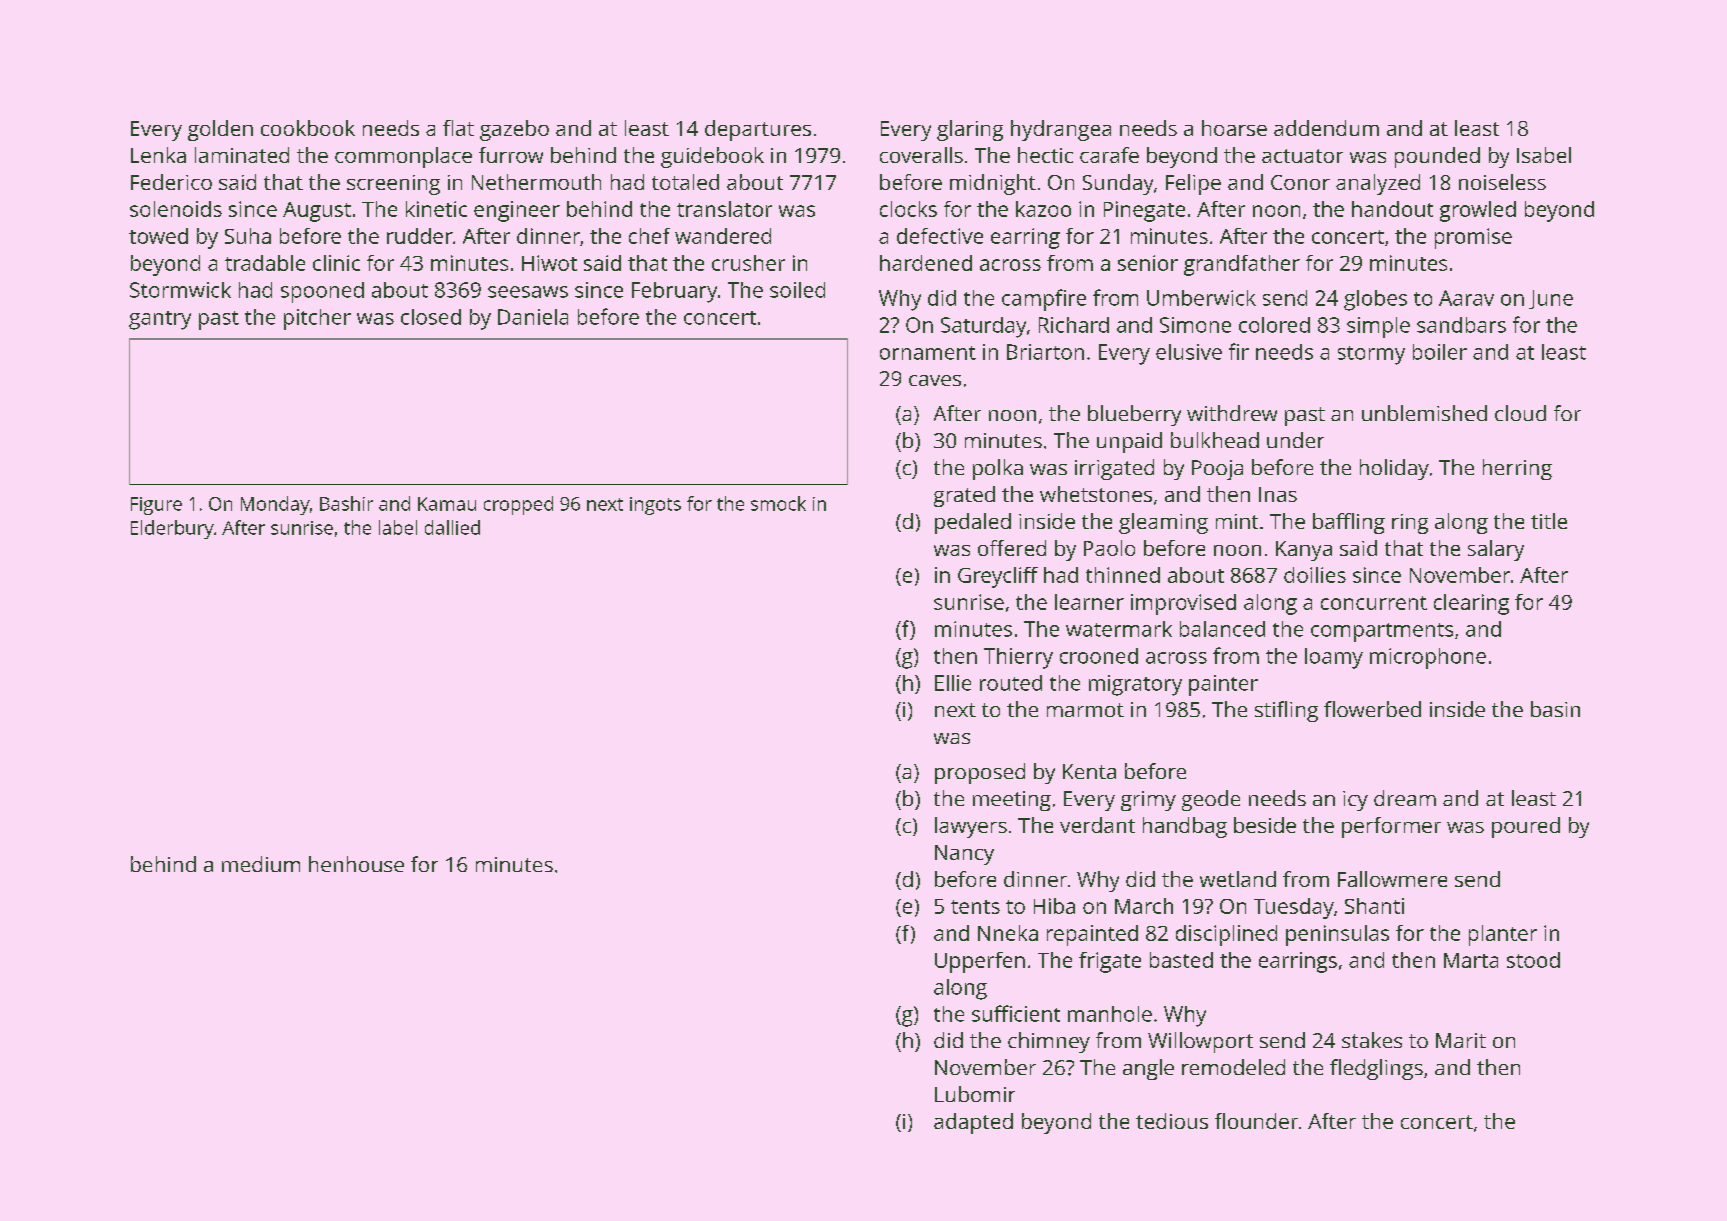 This document has width=1727, height=1221. Describe the element at coordinates (1372, 709) in the document. I see `flowerbed` at that location.
